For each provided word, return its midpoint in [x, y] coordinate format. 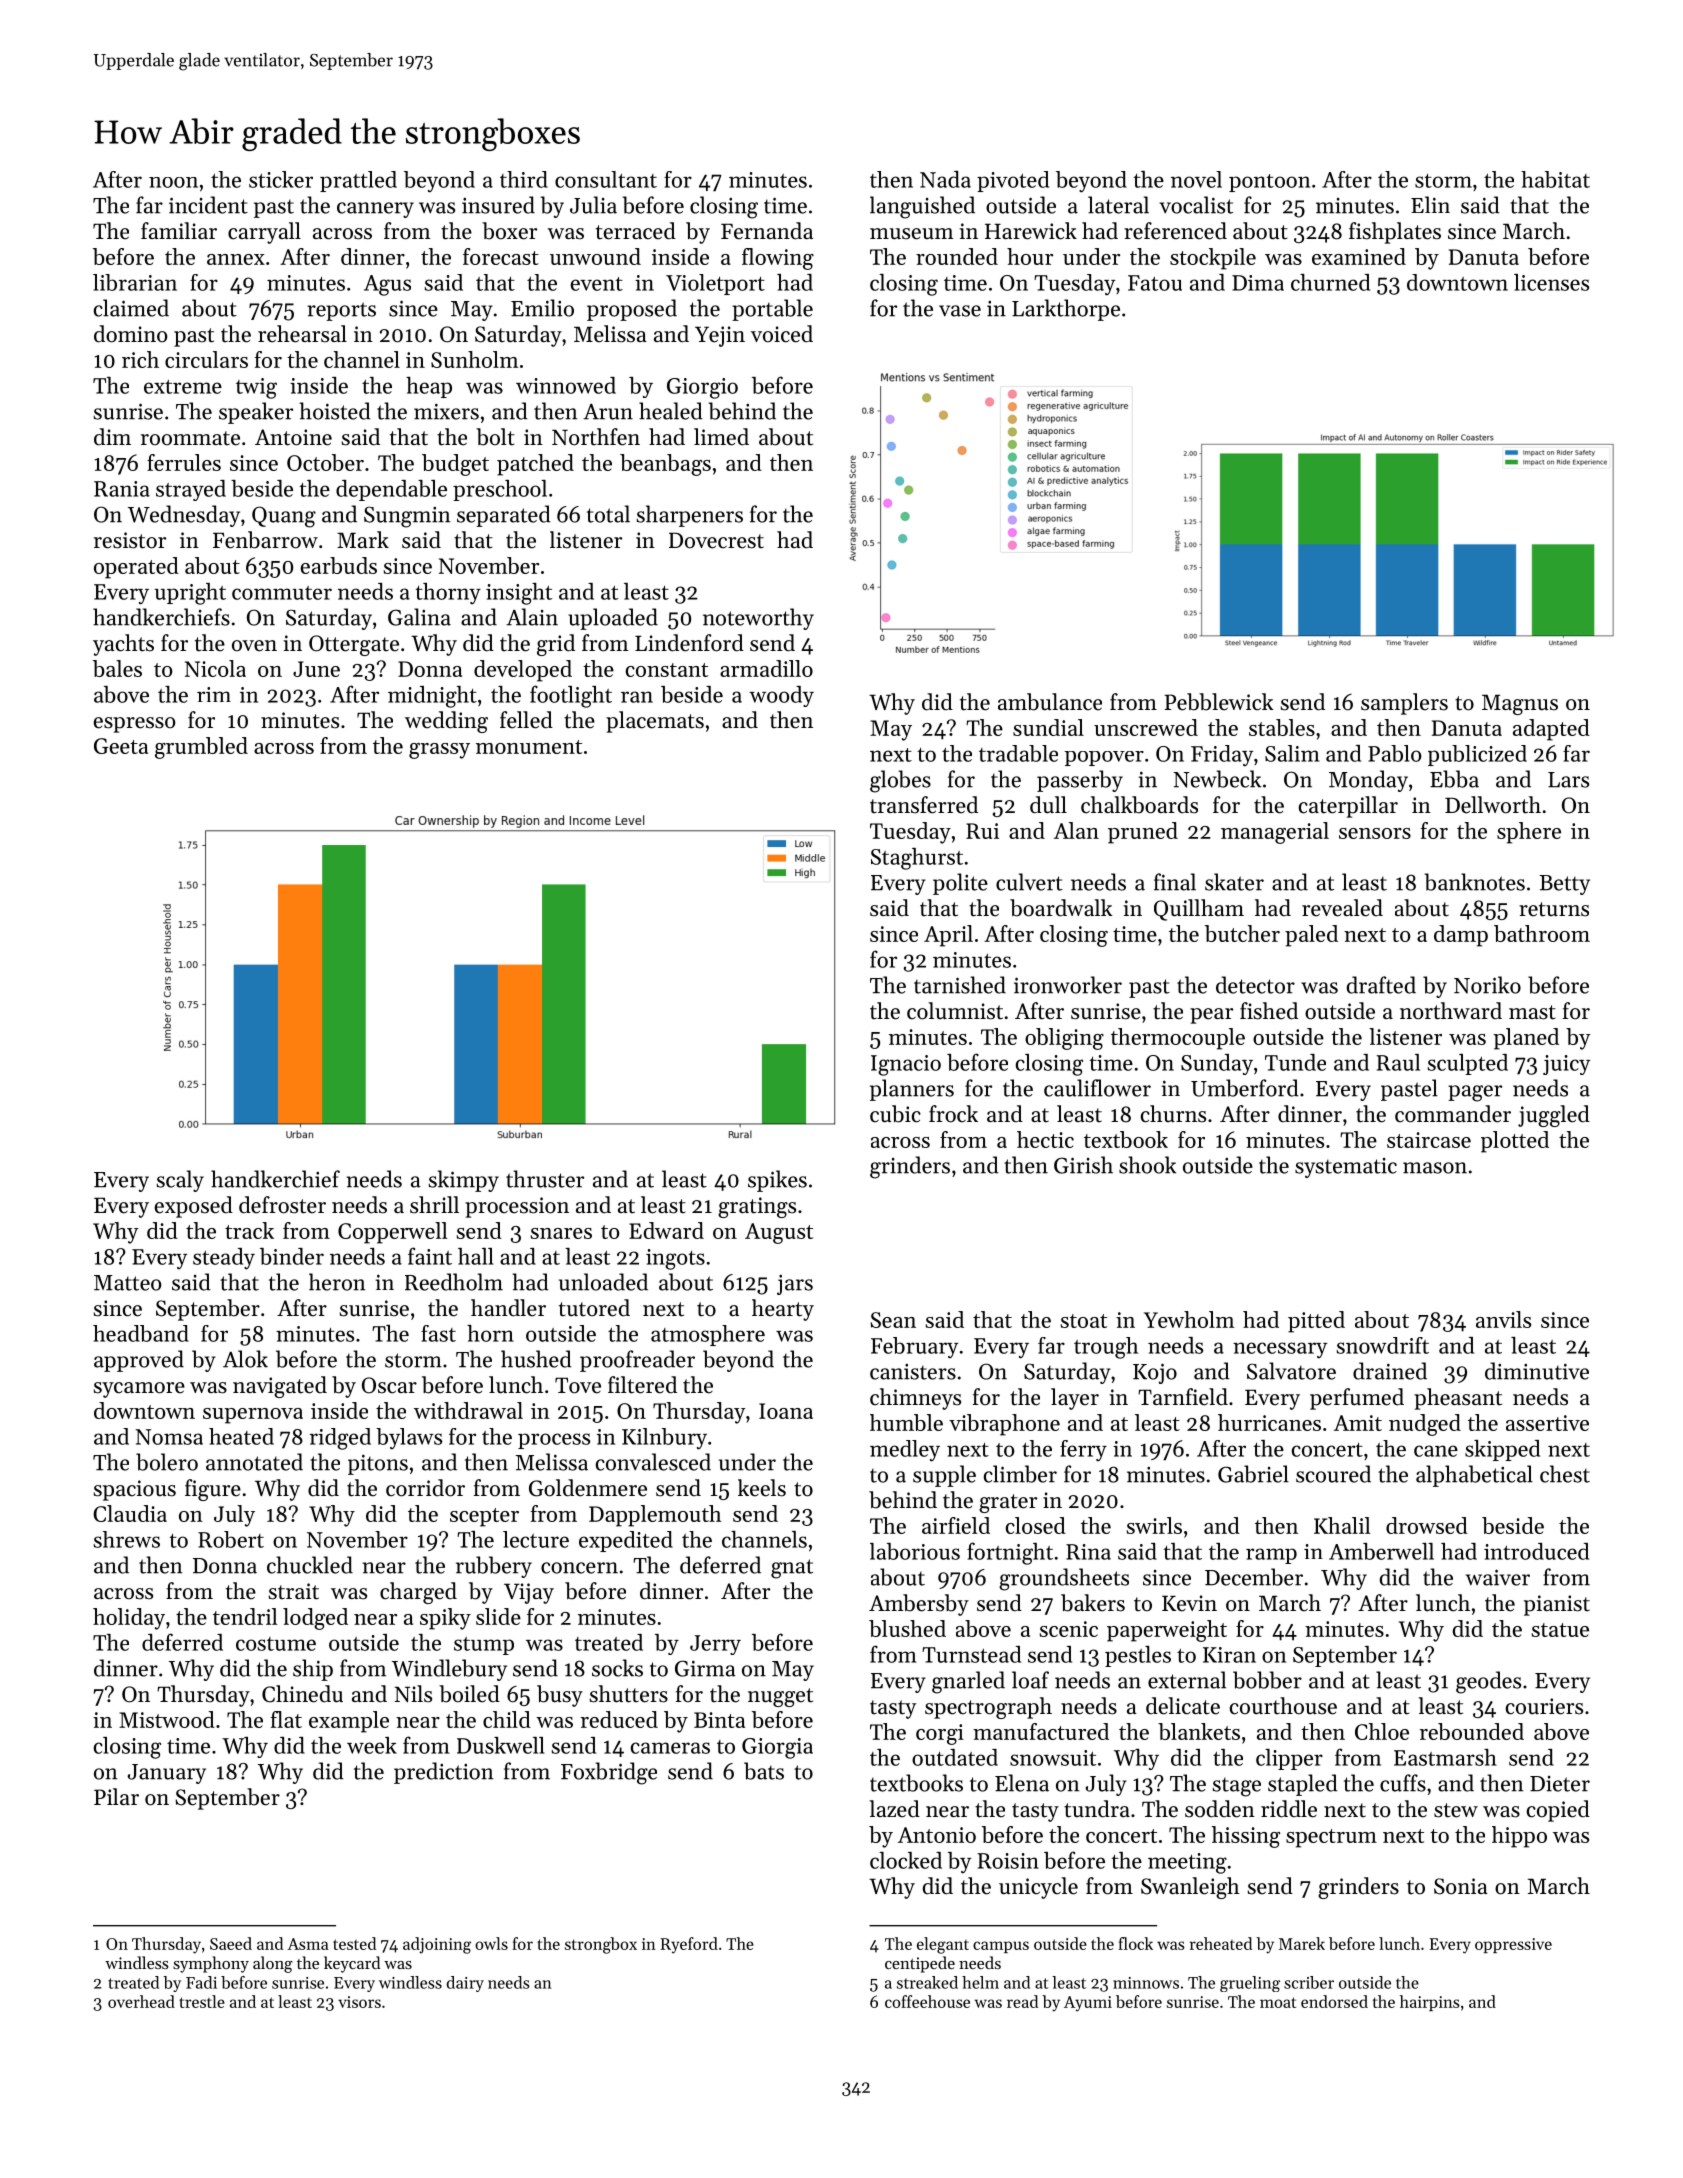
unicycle [1038, 1888]
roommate [190, 438]
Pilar [116, 1796]
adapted [1551, 730]
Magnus [1520, 704]
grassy [439, 751]
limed [721, 437]
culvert [1029, 882]
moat [1278, 2002]
